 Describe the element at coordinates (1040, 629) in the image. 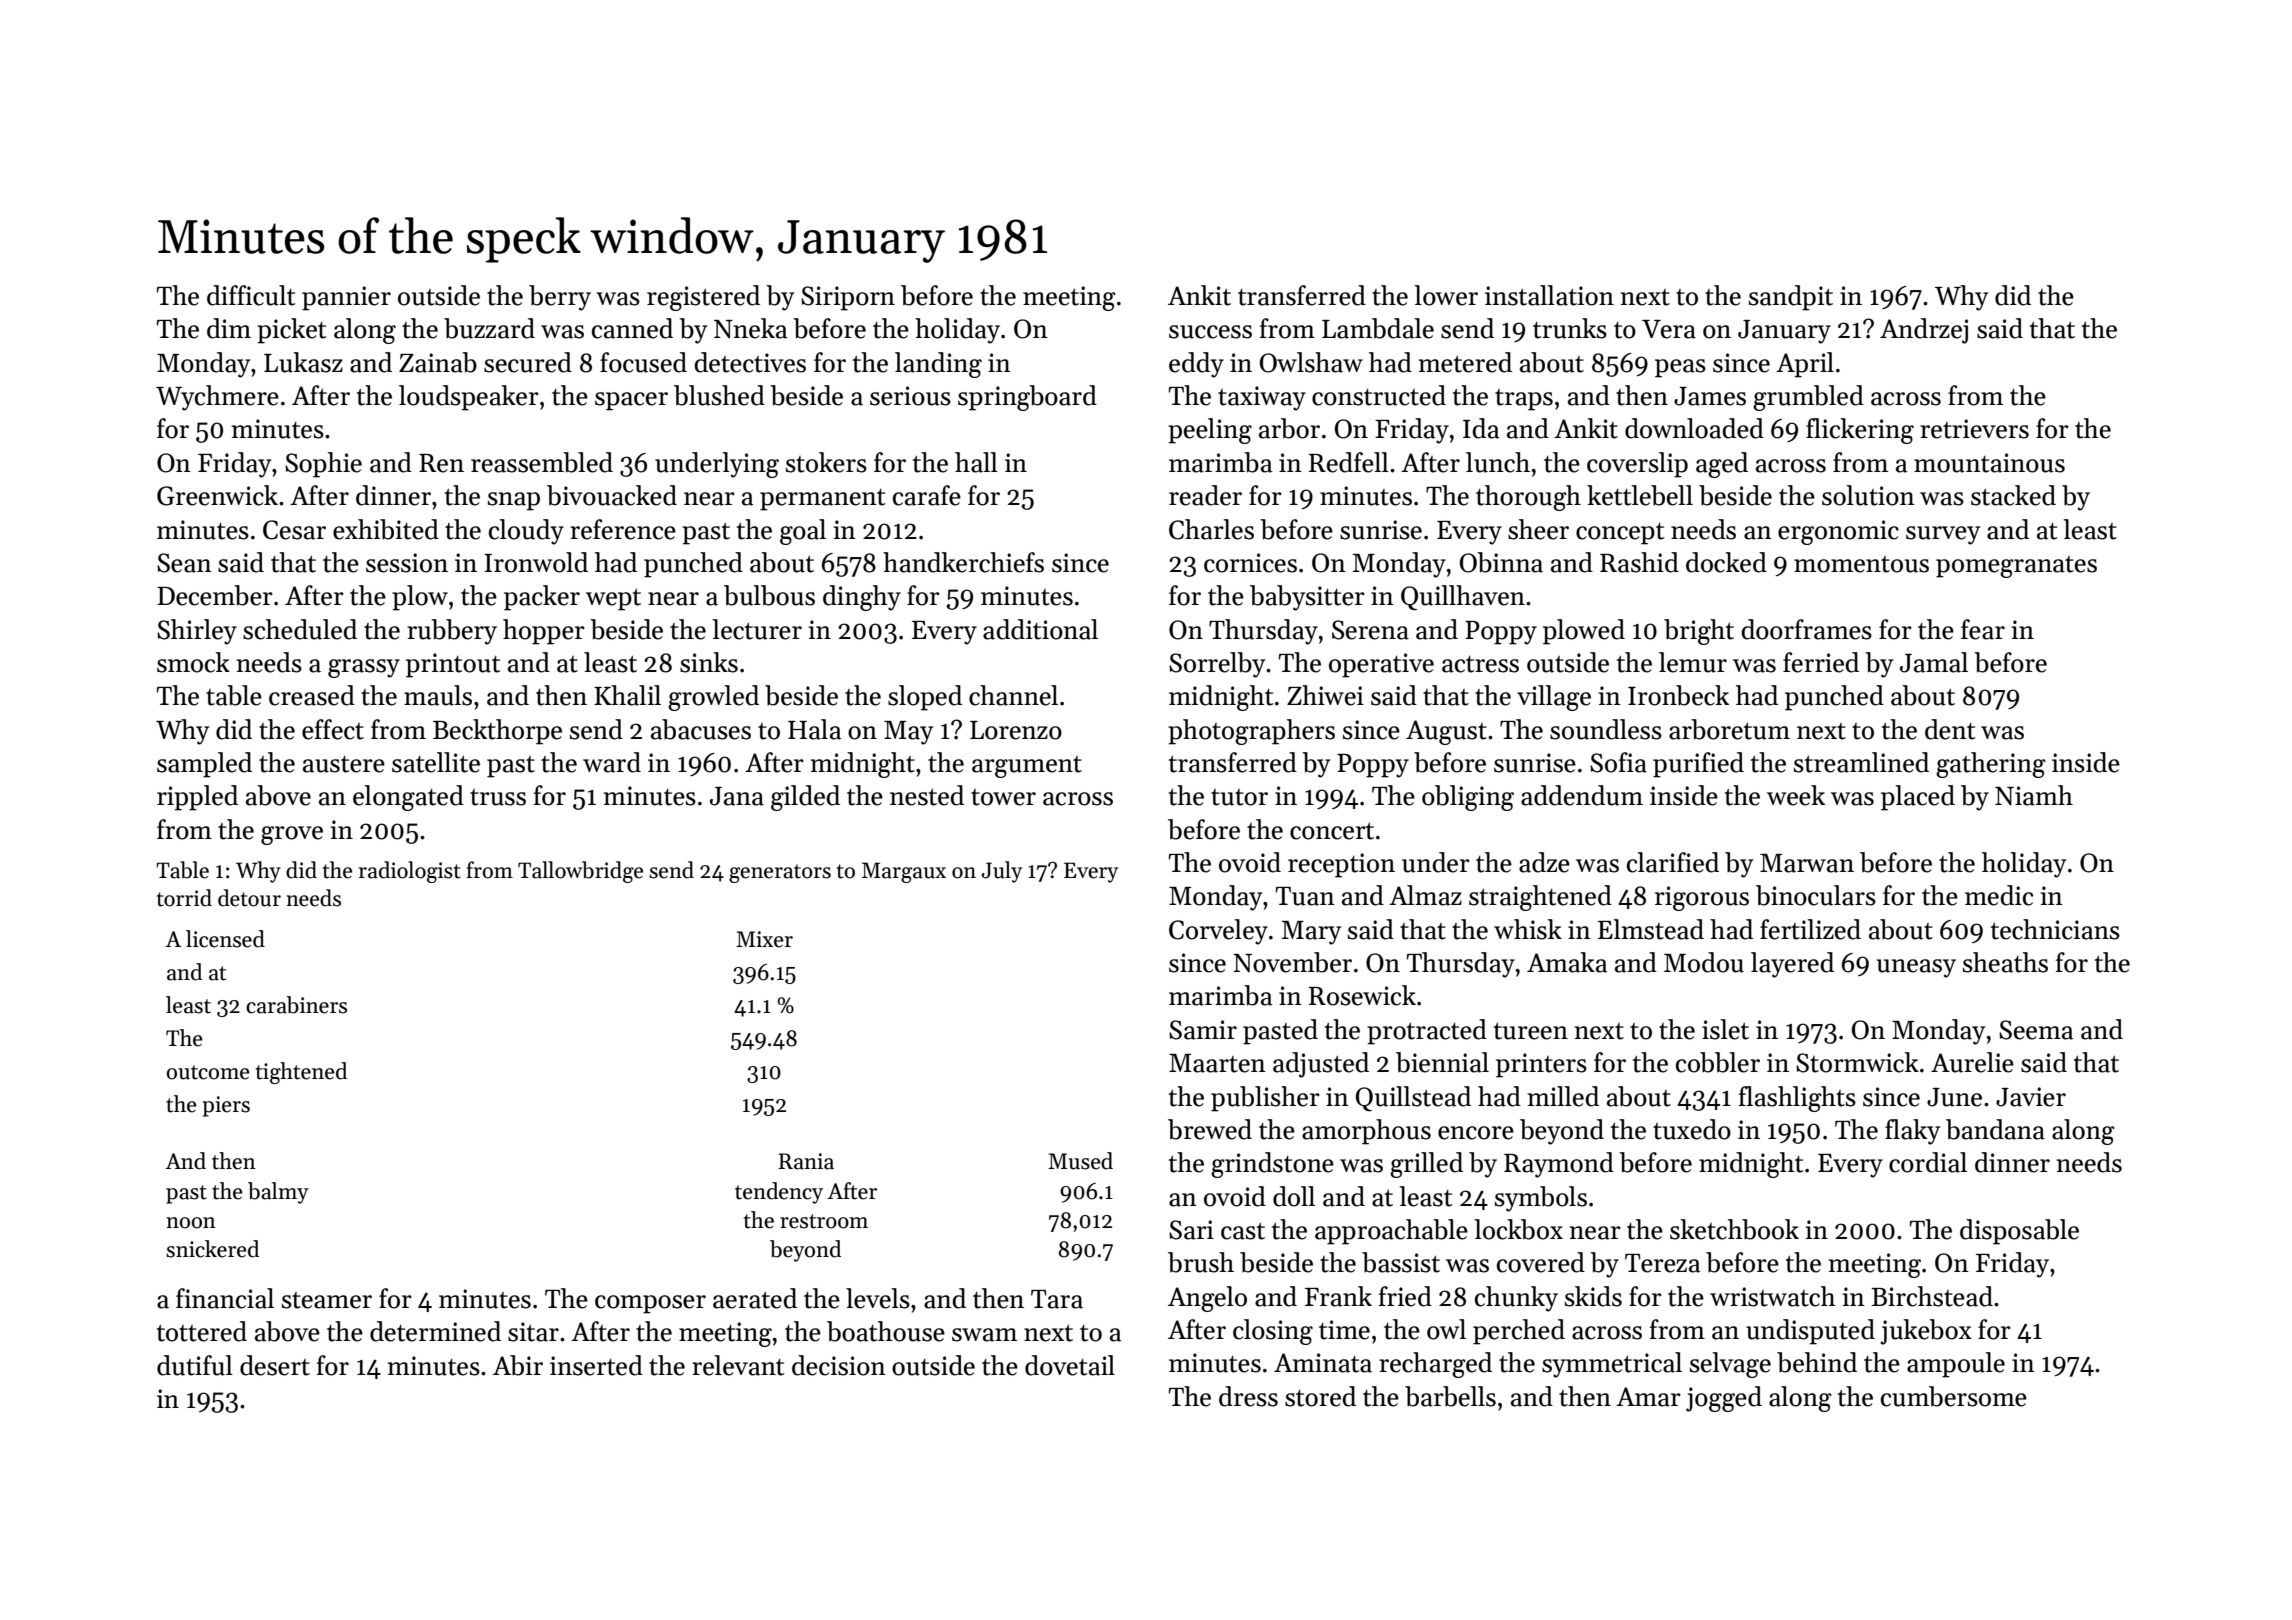

I see `additional` at that location.
